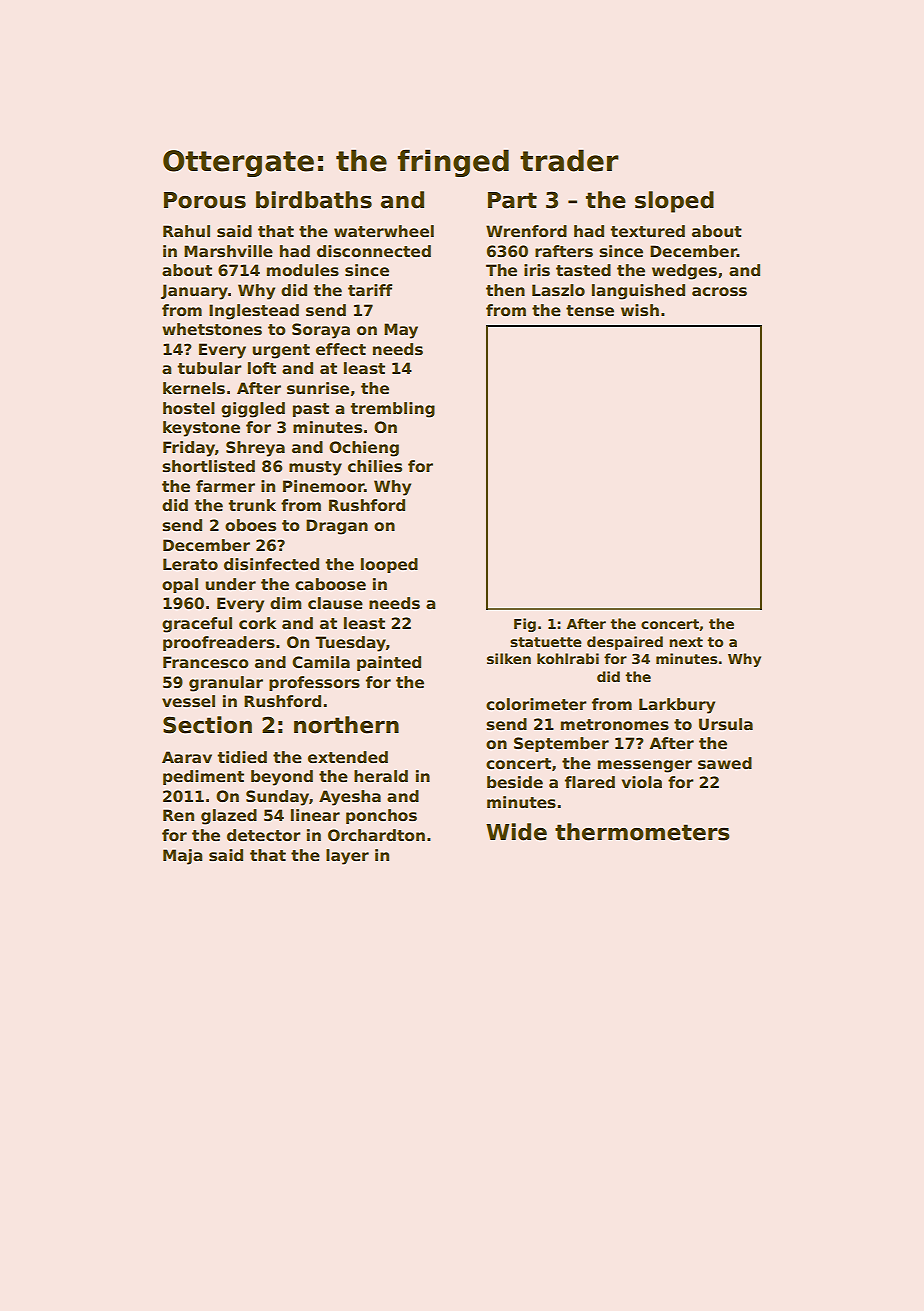 This document has height=1311, width=924. What do you see at coordinates (182, 857) in the document?
I see `Maja` at bounding box center [182, 857].
